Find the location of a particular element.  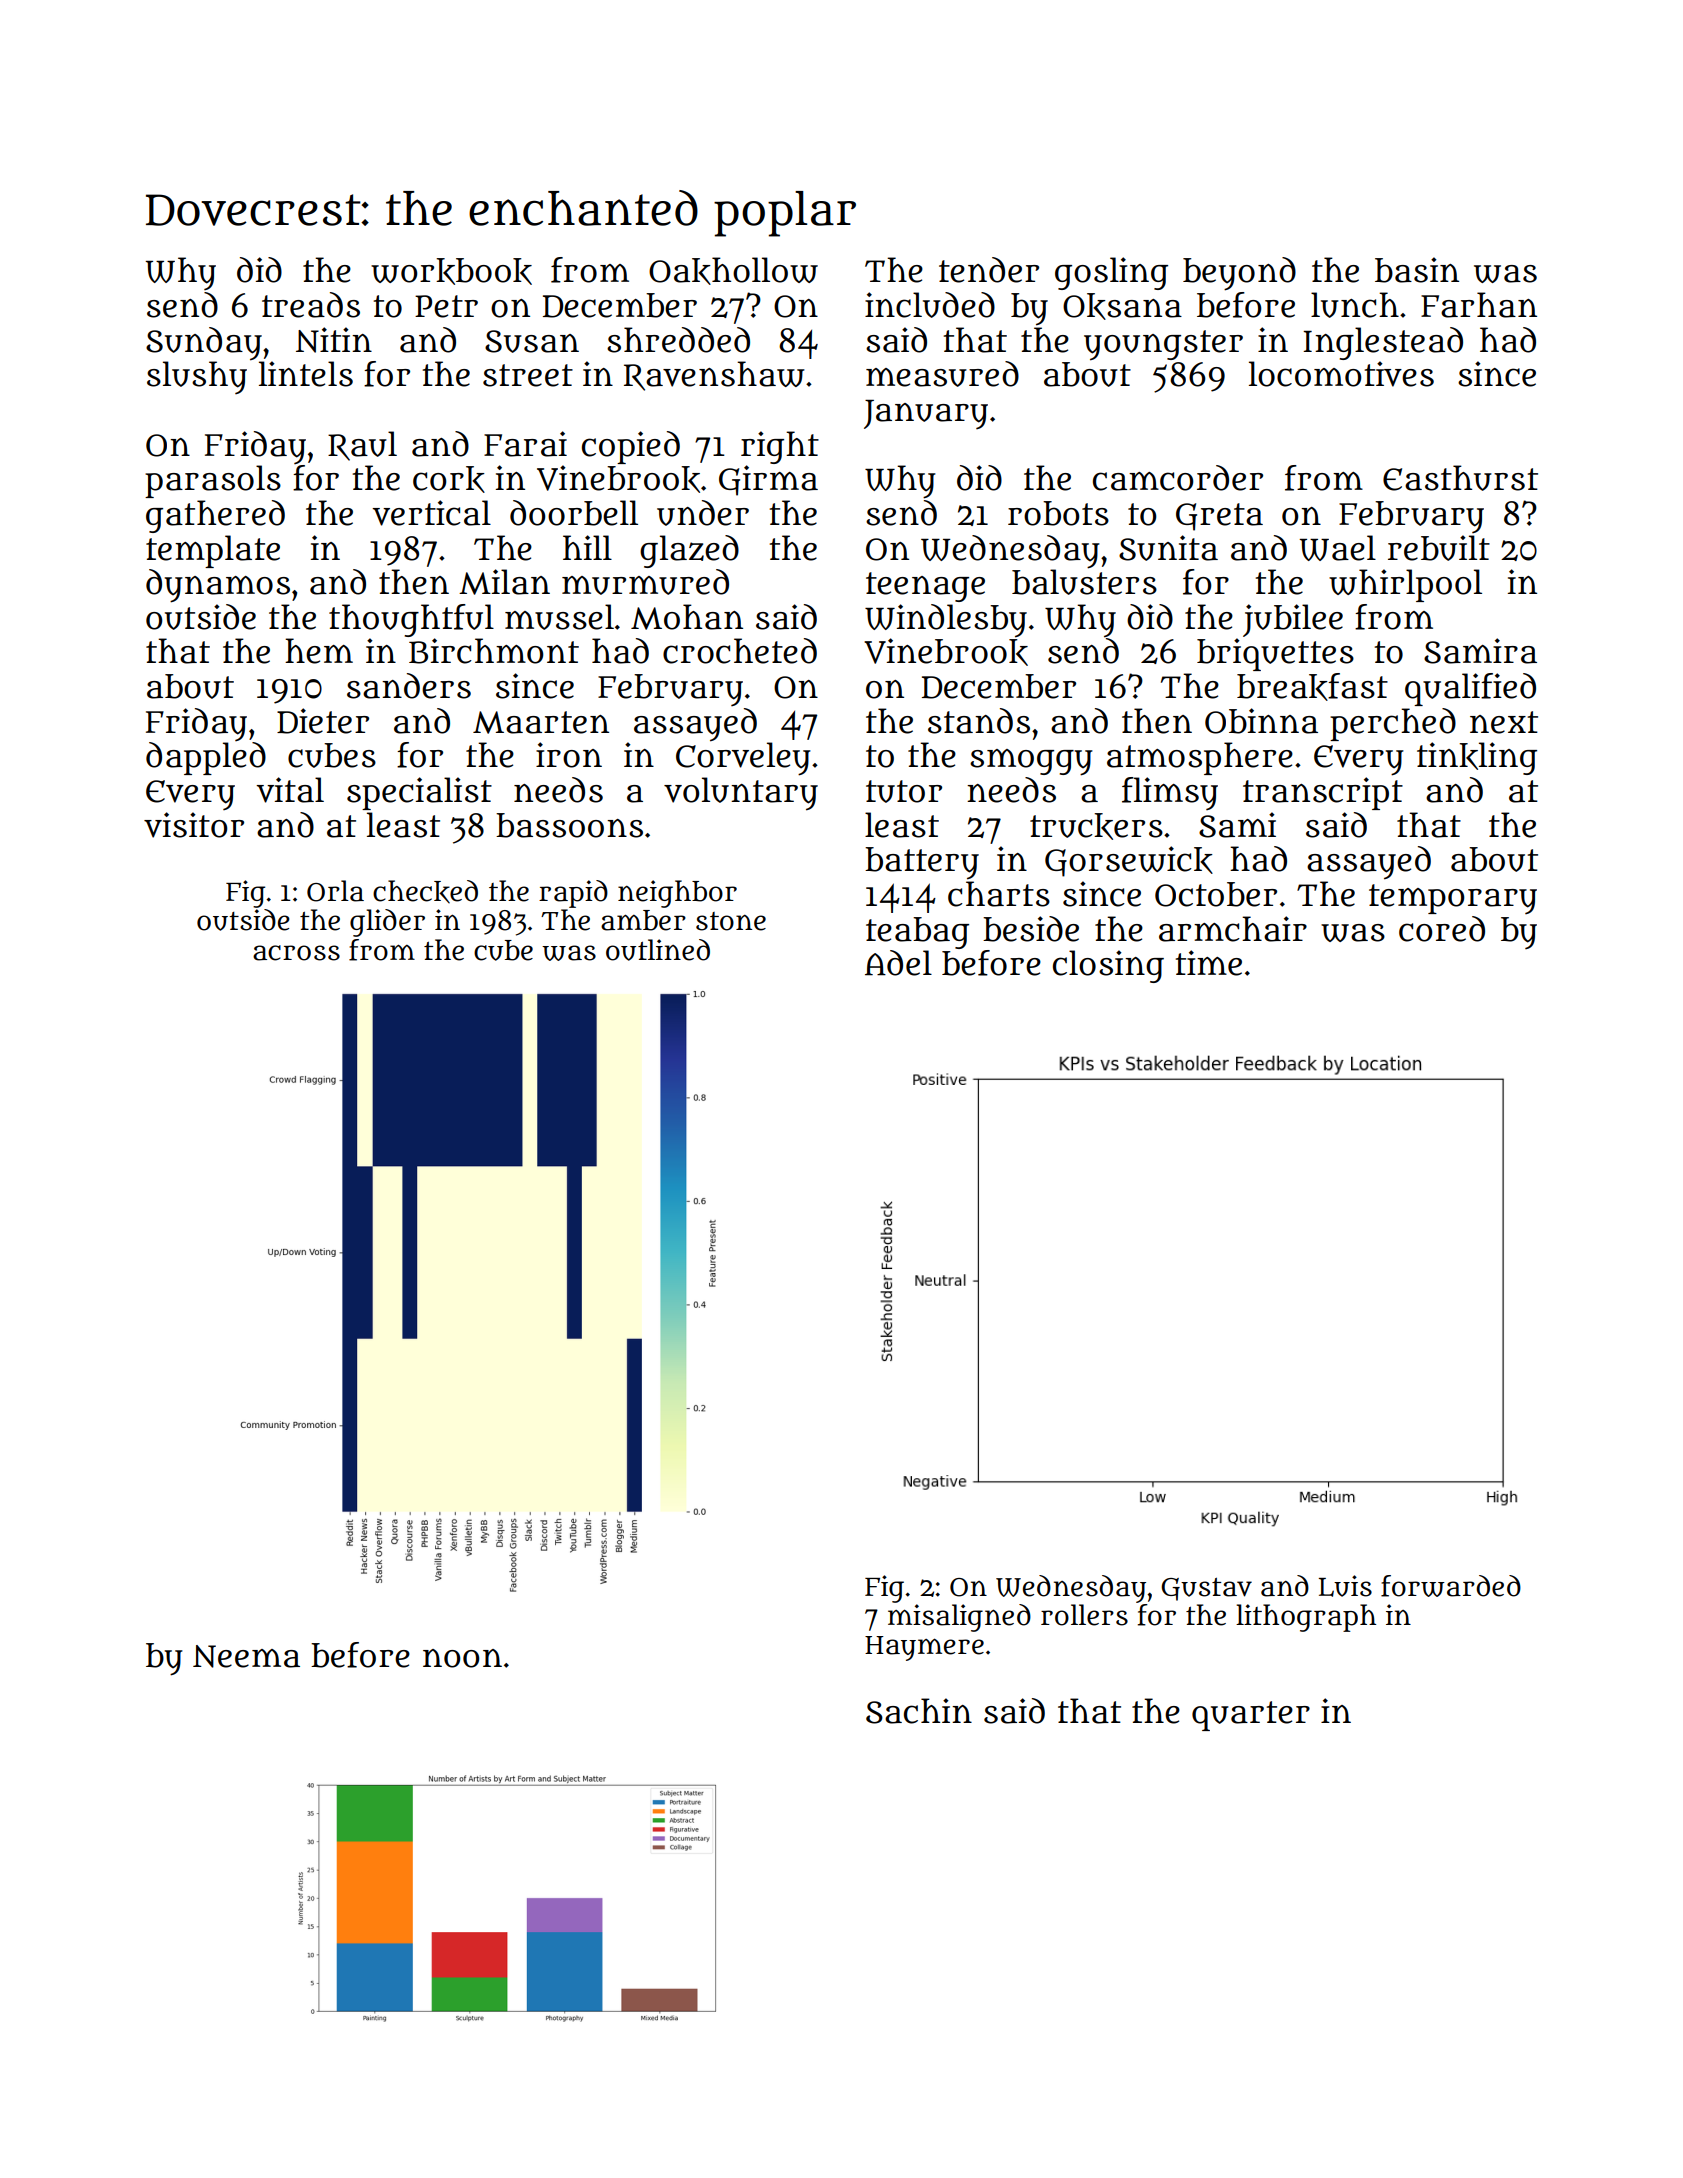

Haymere is located at coordinates (924, 1648).
